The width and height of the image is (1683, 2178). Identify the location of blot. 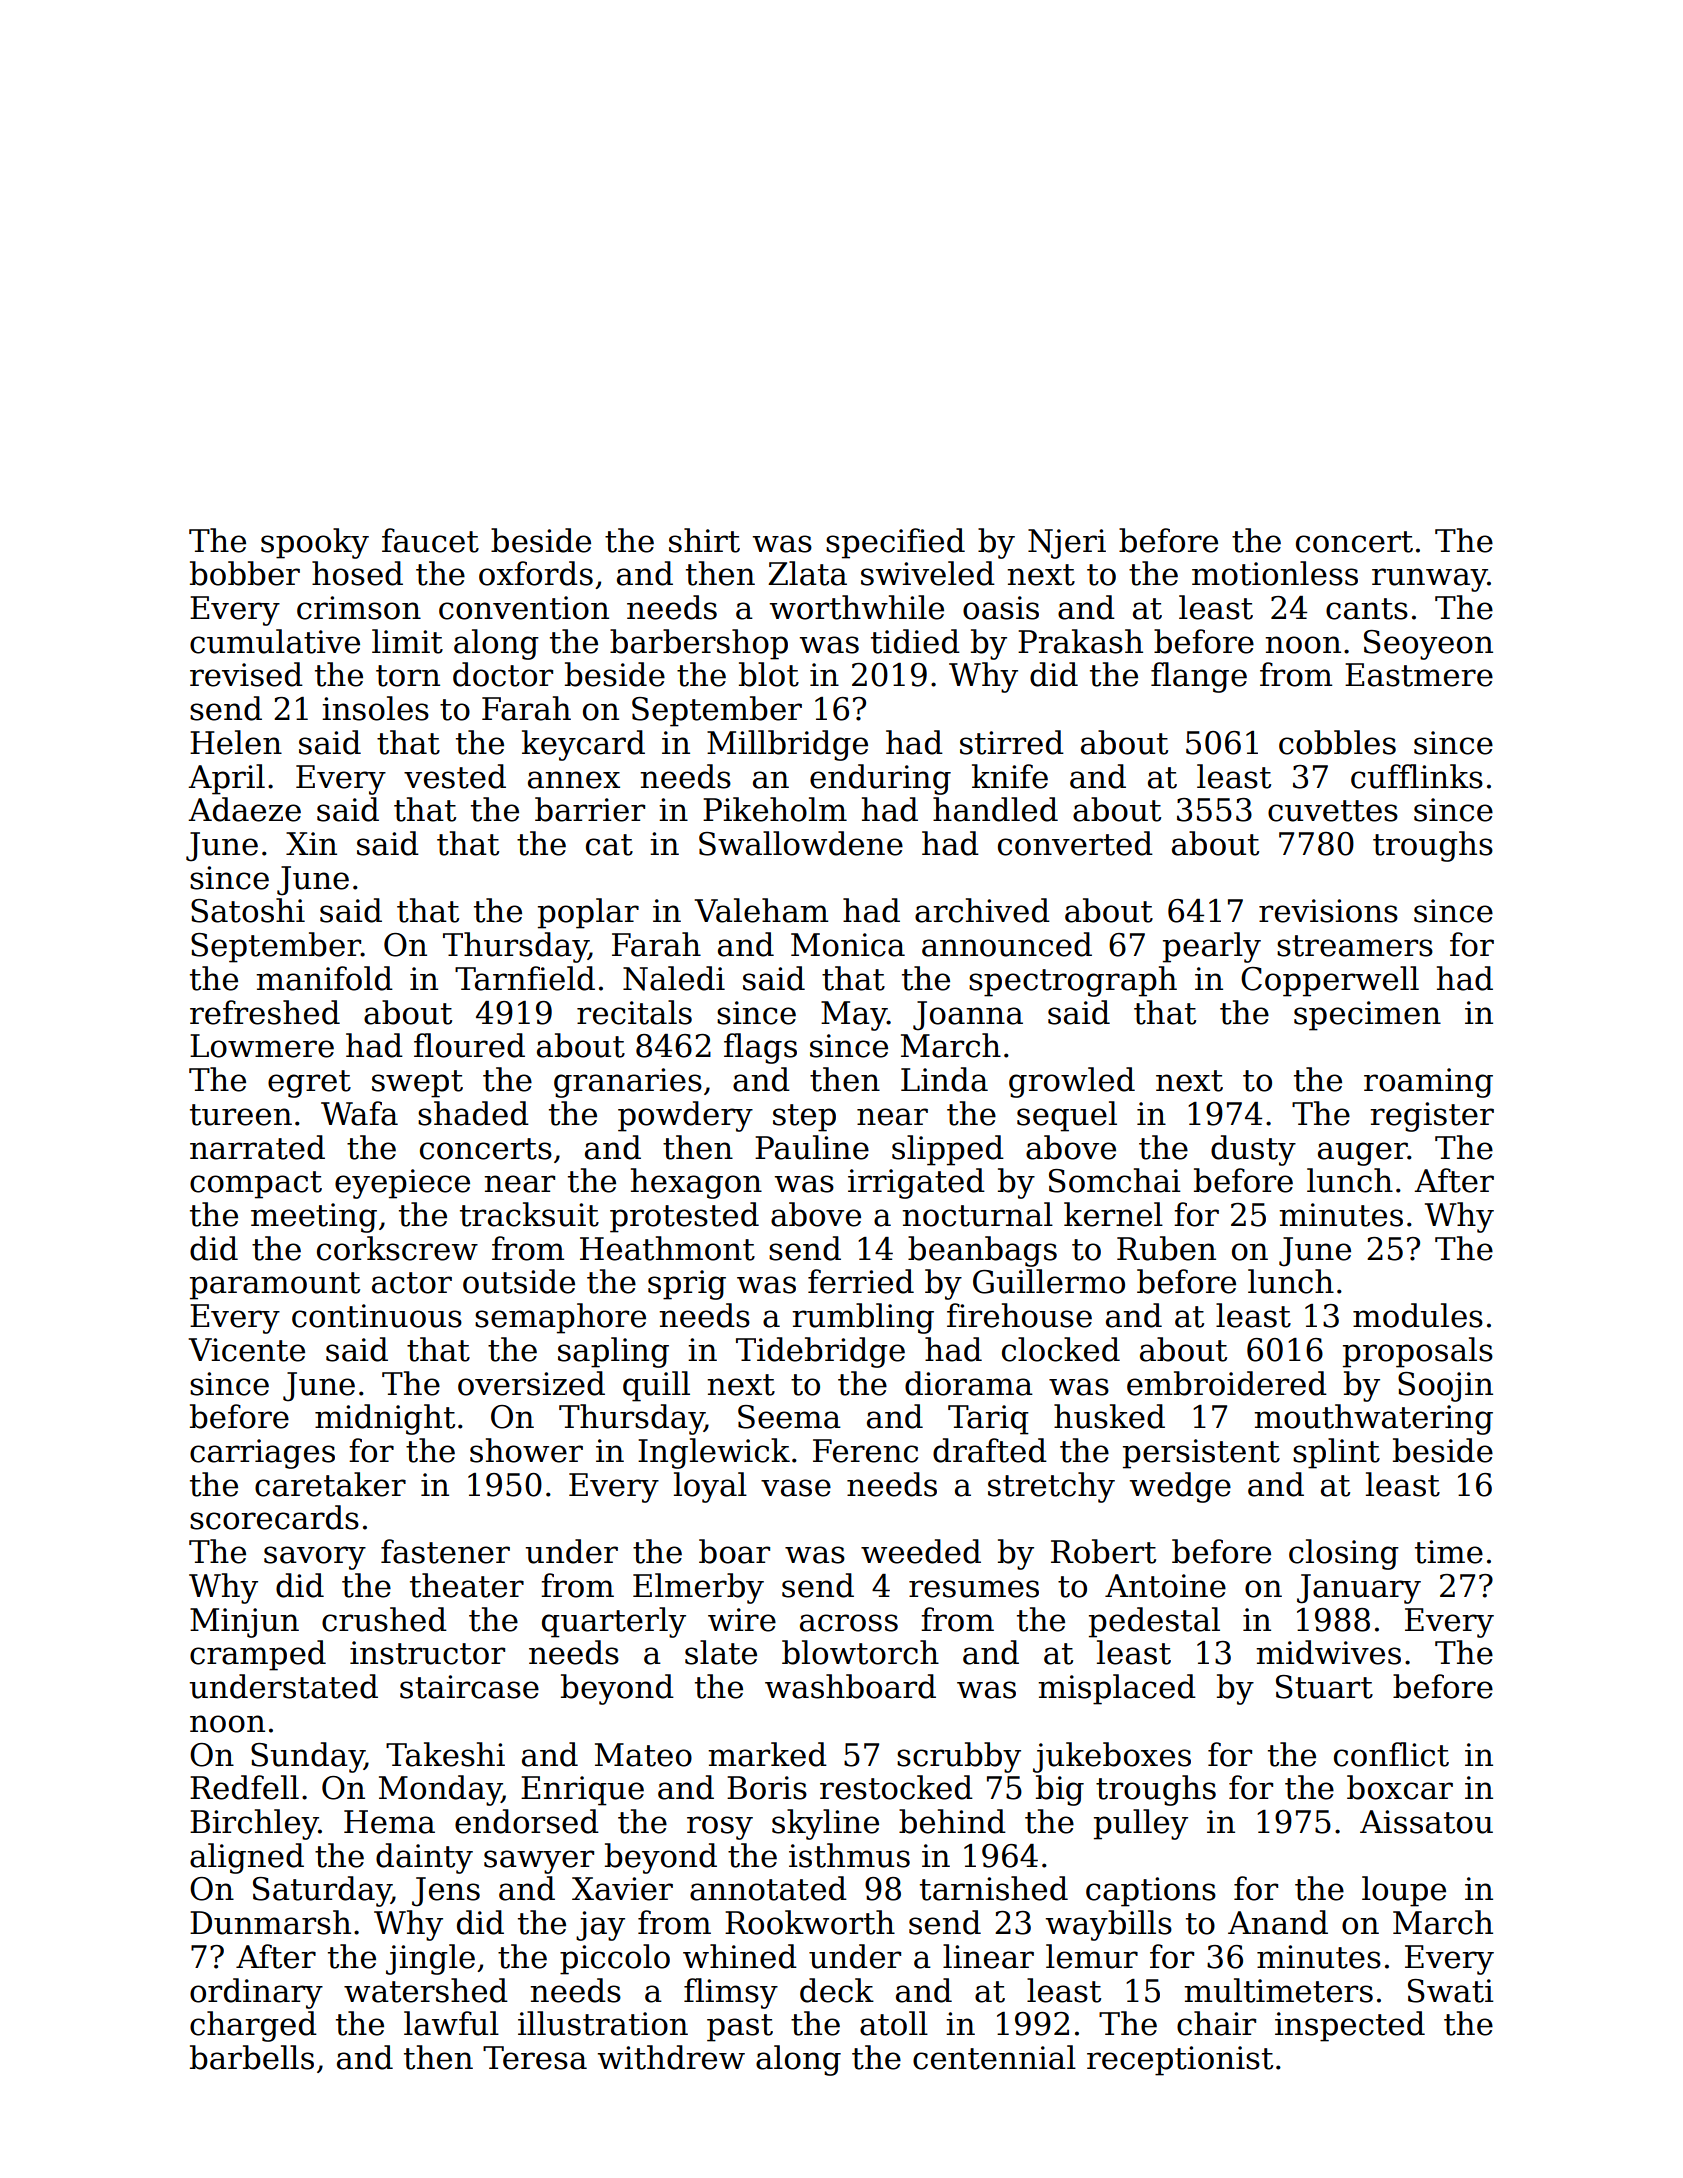
(769, 674).
